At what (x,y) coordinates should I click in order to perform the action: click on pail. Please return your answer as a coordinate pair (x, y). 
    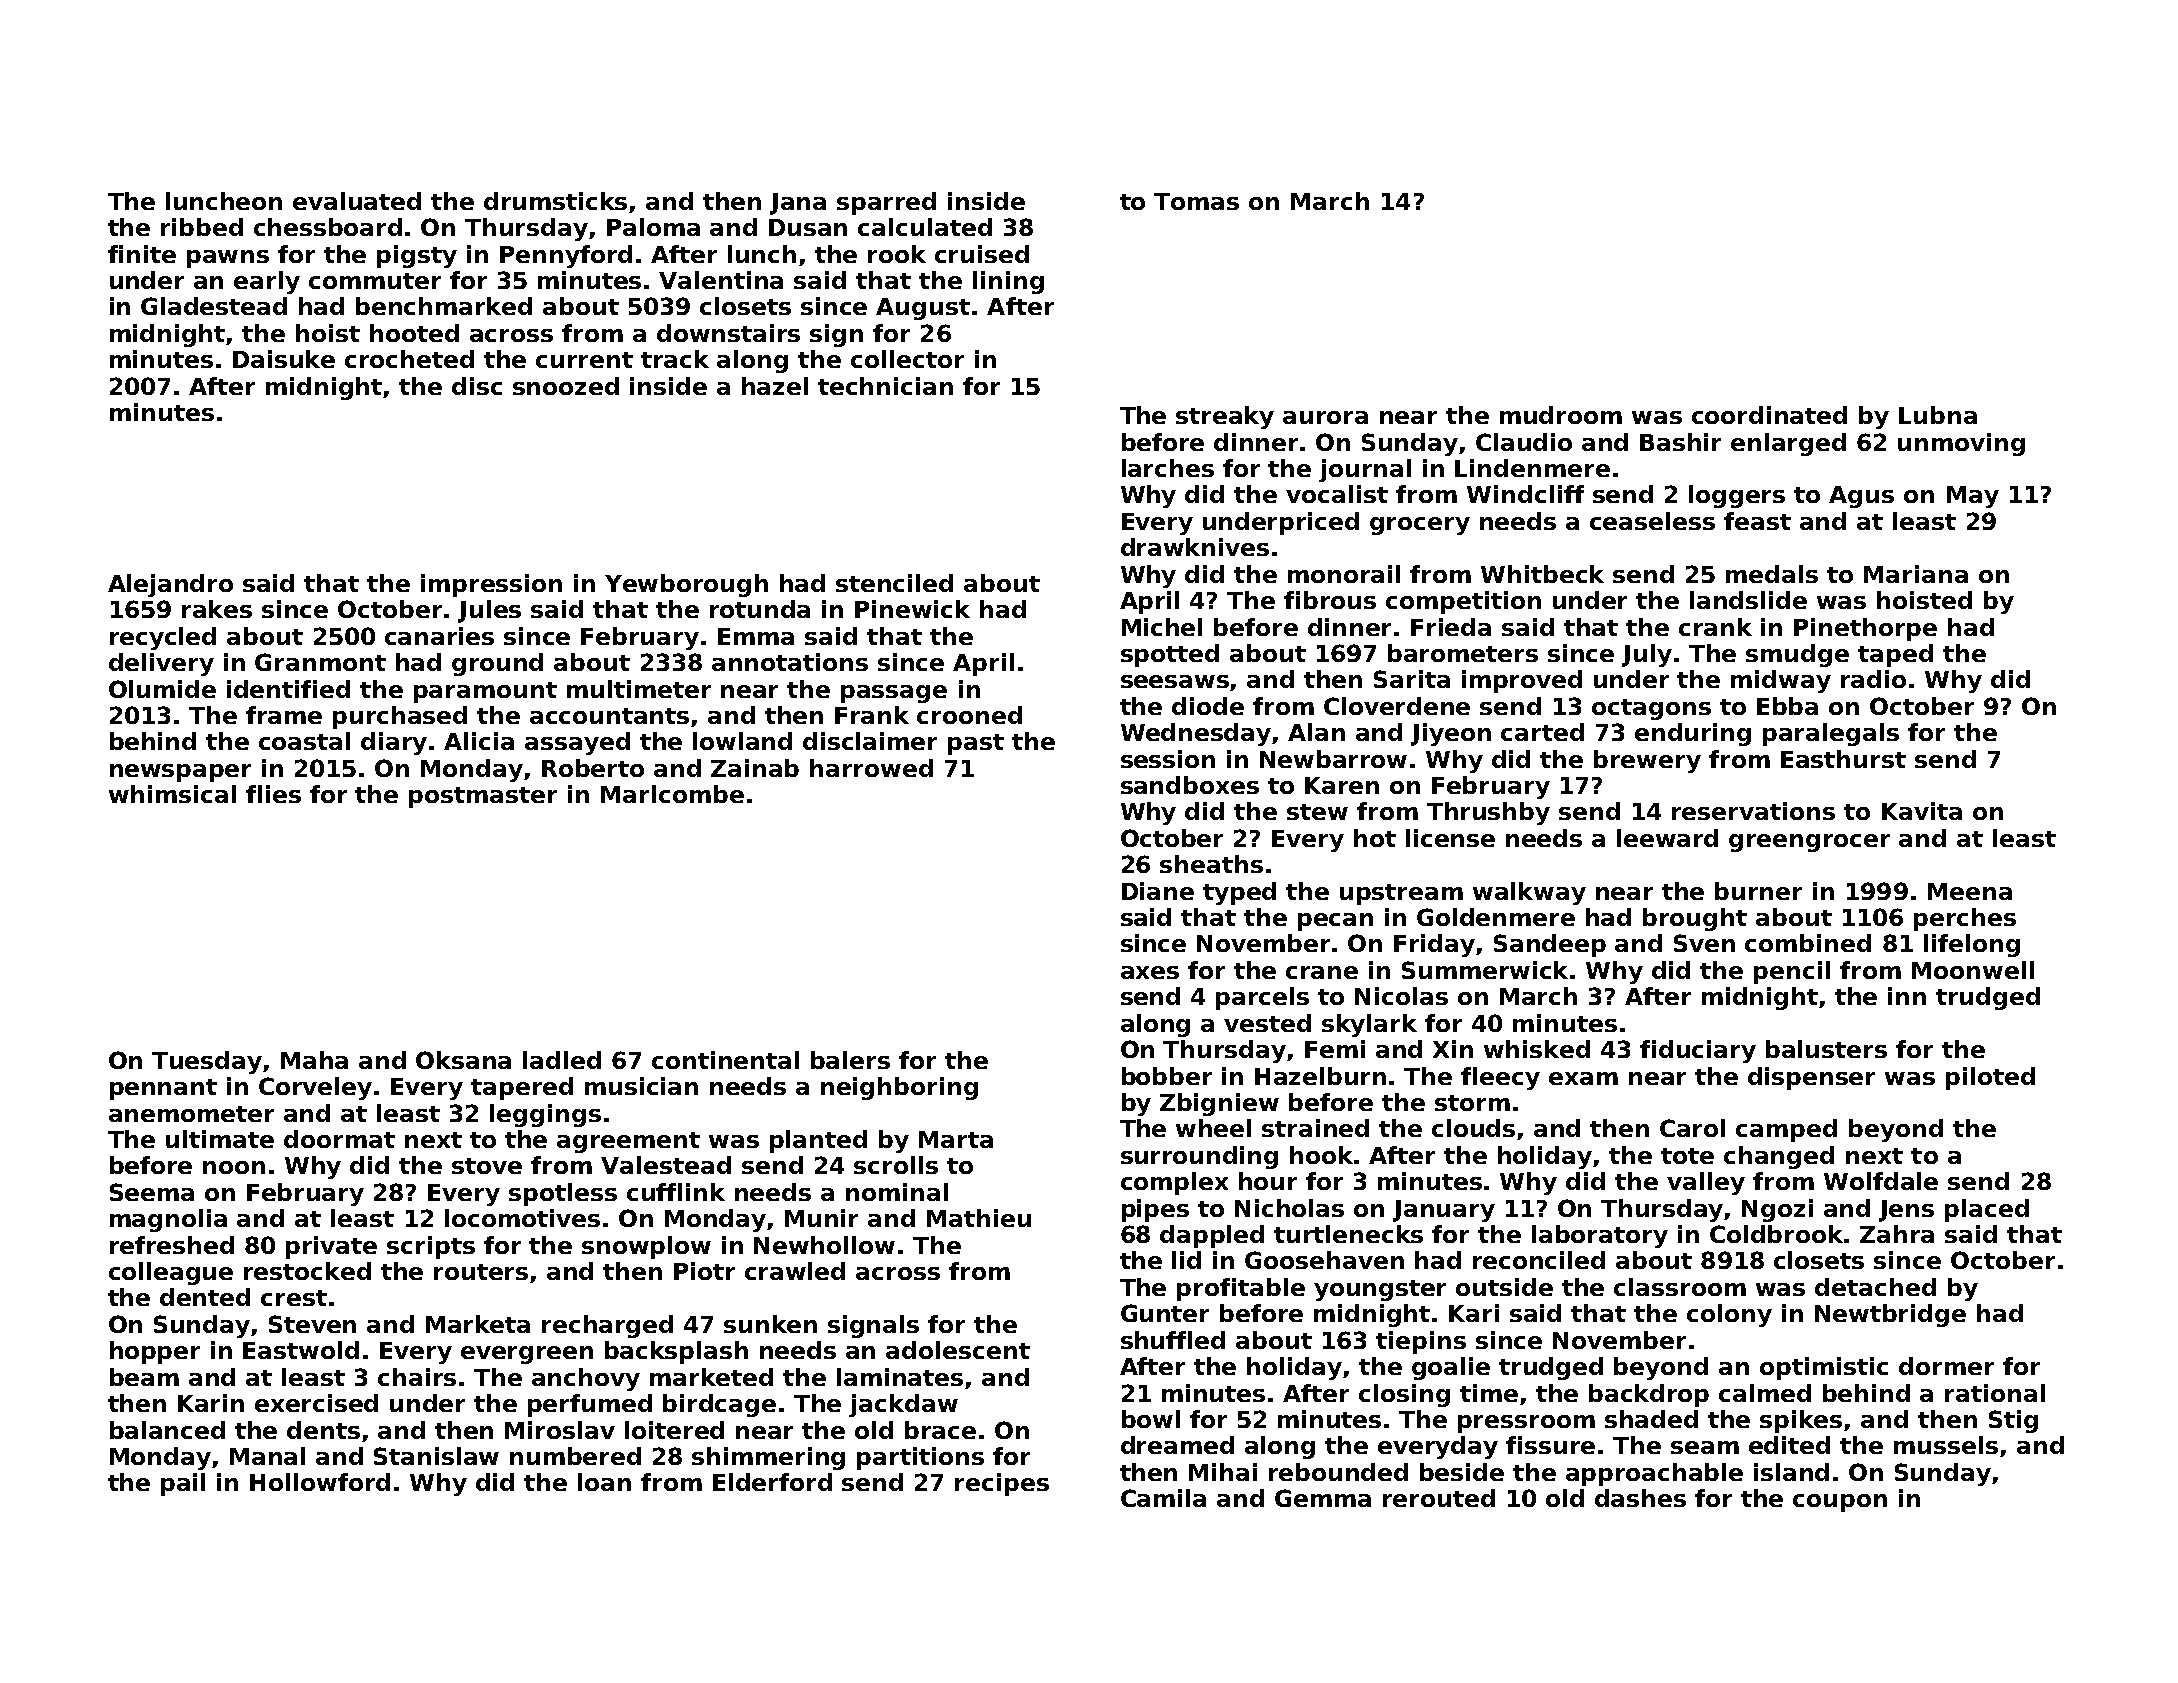
    Looking at the image, I should click on (183, 1484).
